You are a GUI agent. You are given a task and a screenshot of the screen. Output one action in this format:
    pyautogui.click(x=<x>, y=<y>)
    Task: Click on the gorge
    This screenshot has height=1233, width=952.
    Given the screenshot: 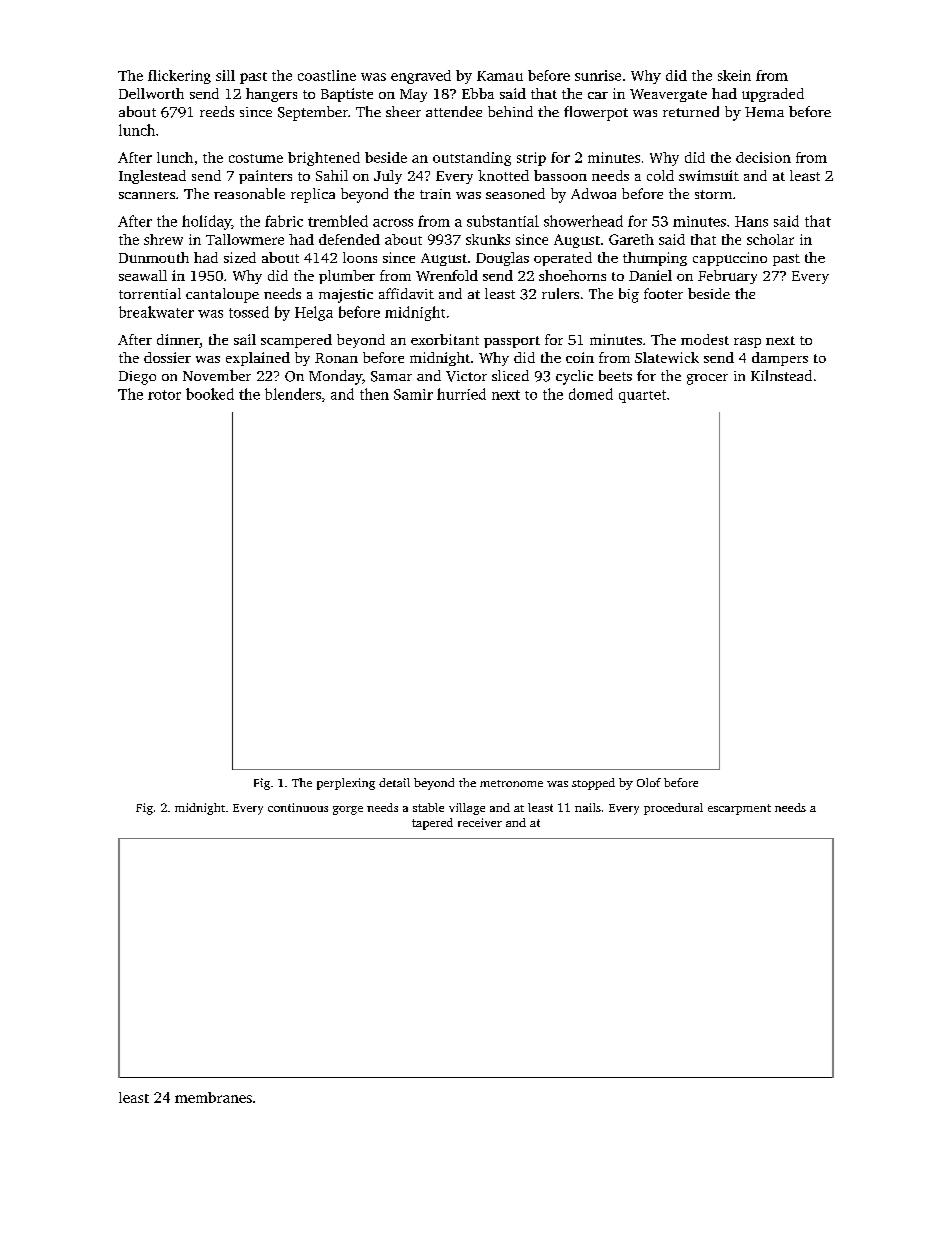 What is the action you would take?
    pyautogui.click(x=348, y=810)
